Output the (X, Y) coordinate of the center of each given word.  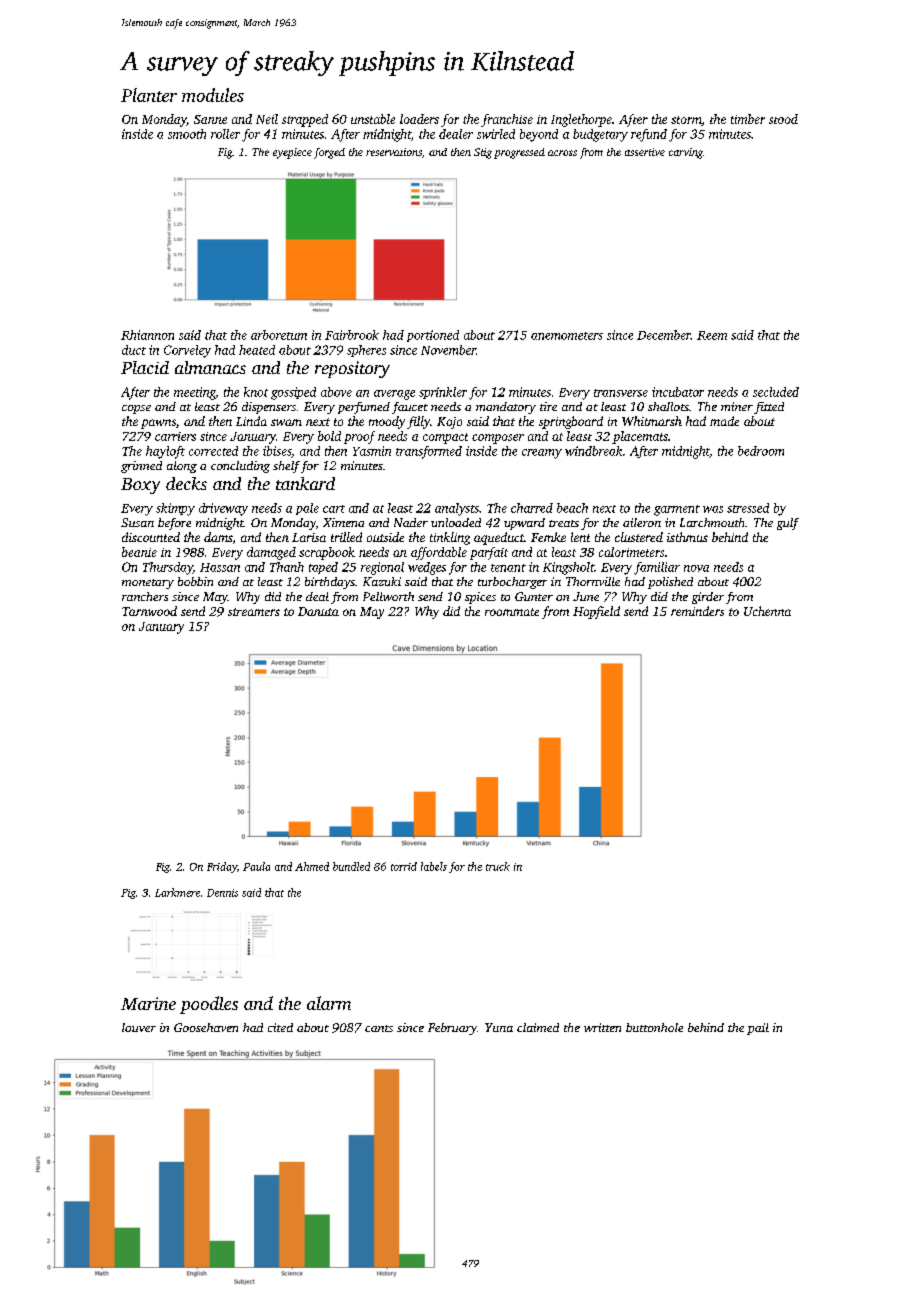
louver (139, 1027)
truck (498, 866)
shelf (286, 467)
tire (548, 406)
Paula (256, 866)
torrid (404, 866)
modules (213, 95)
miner (737, 406)
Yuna (499, 1027)
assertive (645, 152)
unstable (373, 119)
